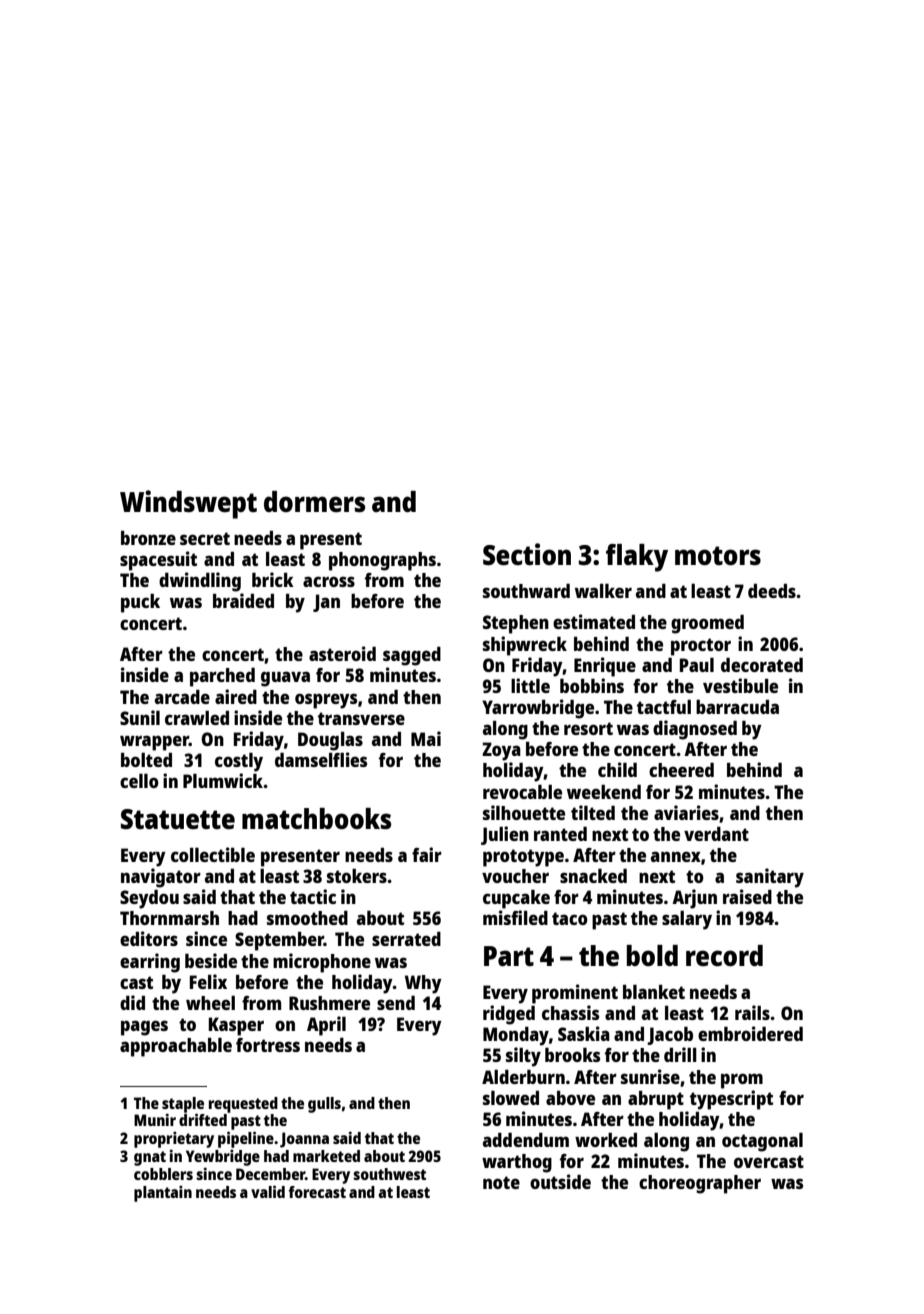 This screenshot has height=1314, width=924. Describe the element at coordinates (268, 1191) in the screenshot. I see `valid` at that location.
